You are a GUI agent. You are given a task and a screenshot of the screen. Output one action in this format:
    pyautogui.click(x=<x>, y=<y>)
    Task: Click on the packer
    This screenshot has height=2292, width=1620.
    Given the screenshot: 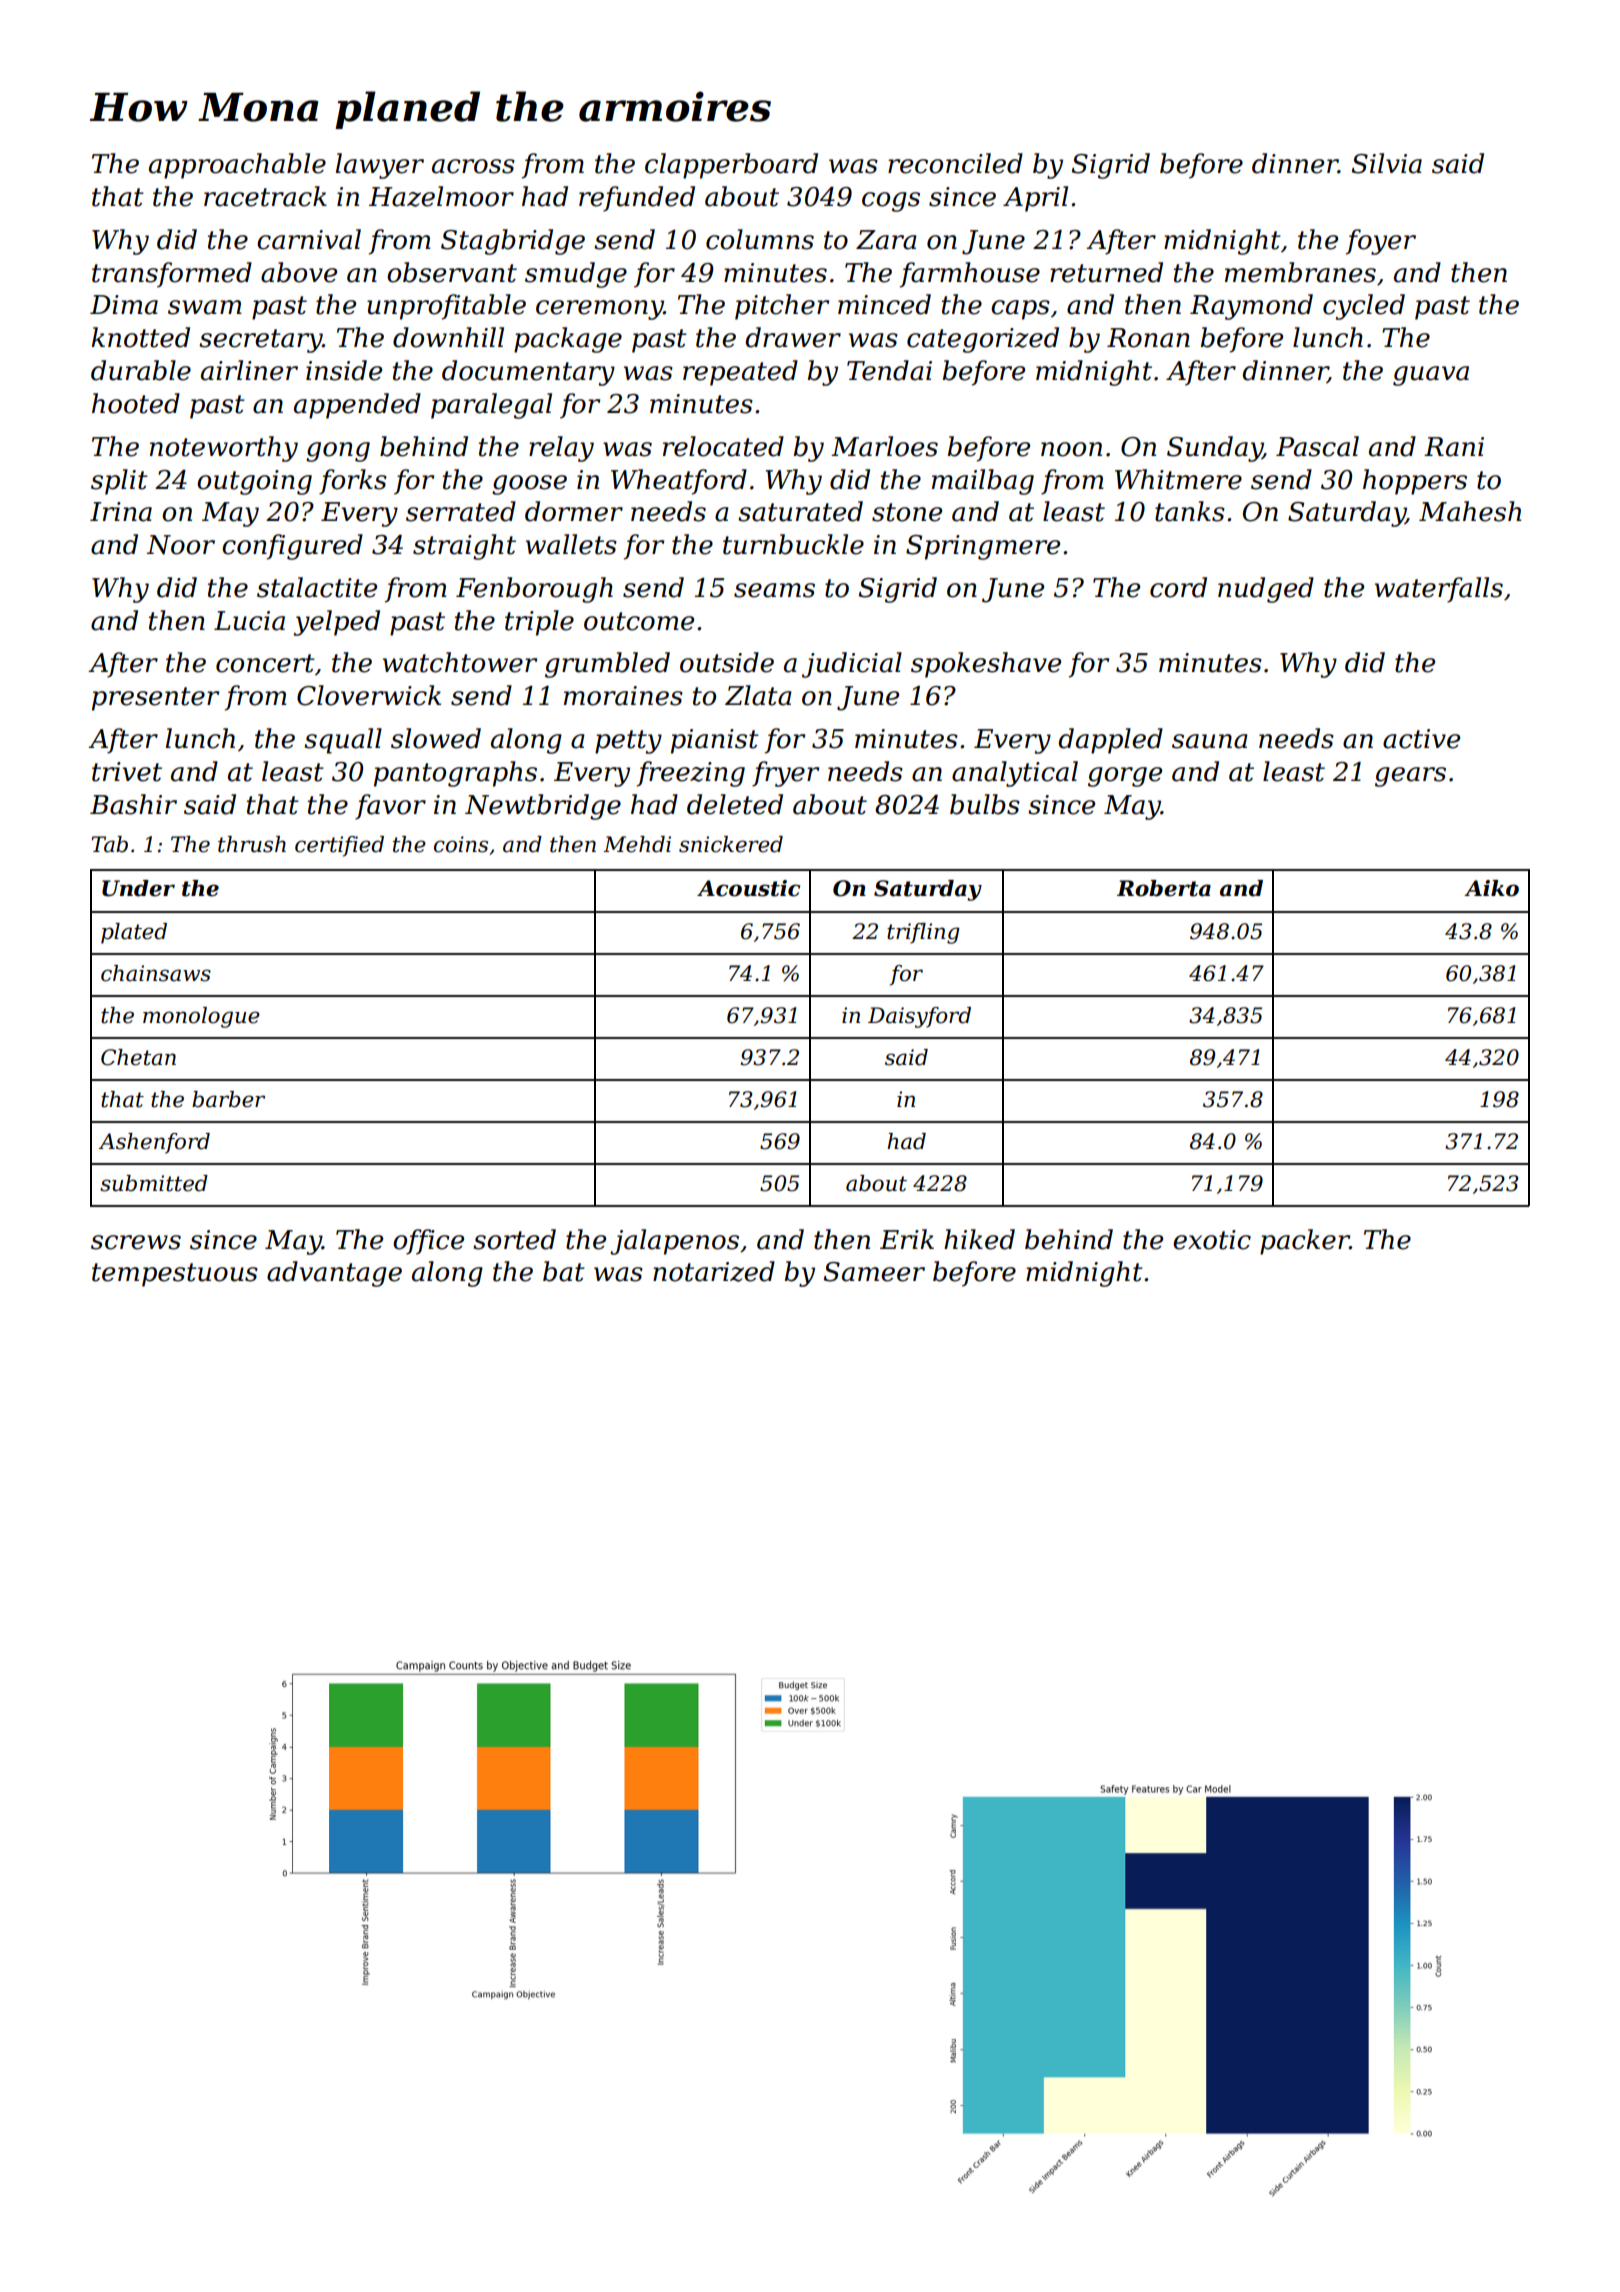 What is the action you would take?
    pyautogui.click(x=1305, y=1242)
